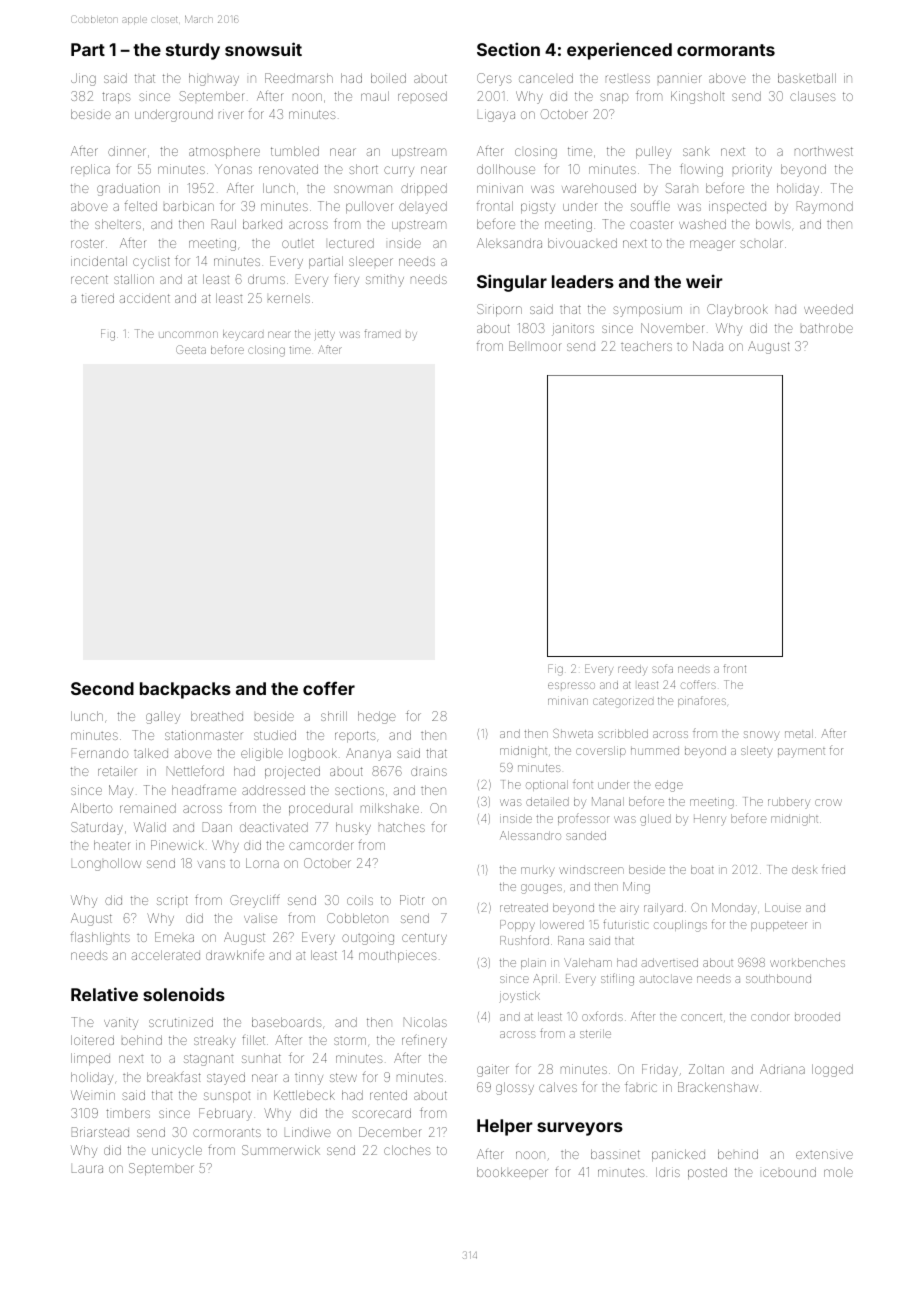  What do you see at coordinates (299, 78) in the screenshot?
I see `Reedmarsh` at bounding box center [299, 78].
